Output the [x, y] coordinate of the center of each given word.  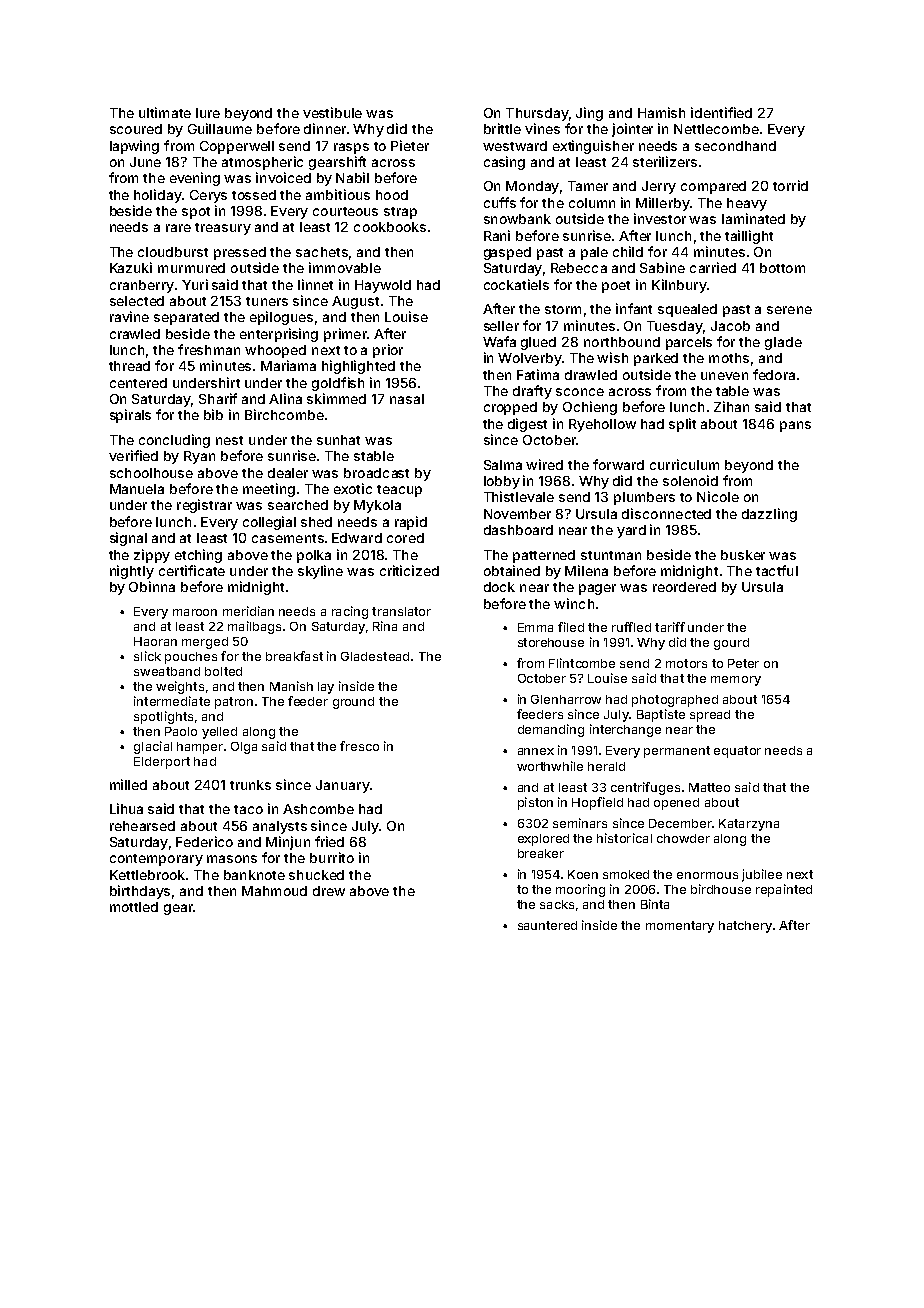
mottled [134, 907]
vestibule [332, 112]
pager [597, 589]
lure [208, 113]
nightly [132, 572]
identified [721, 112]
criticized [409, 570]
